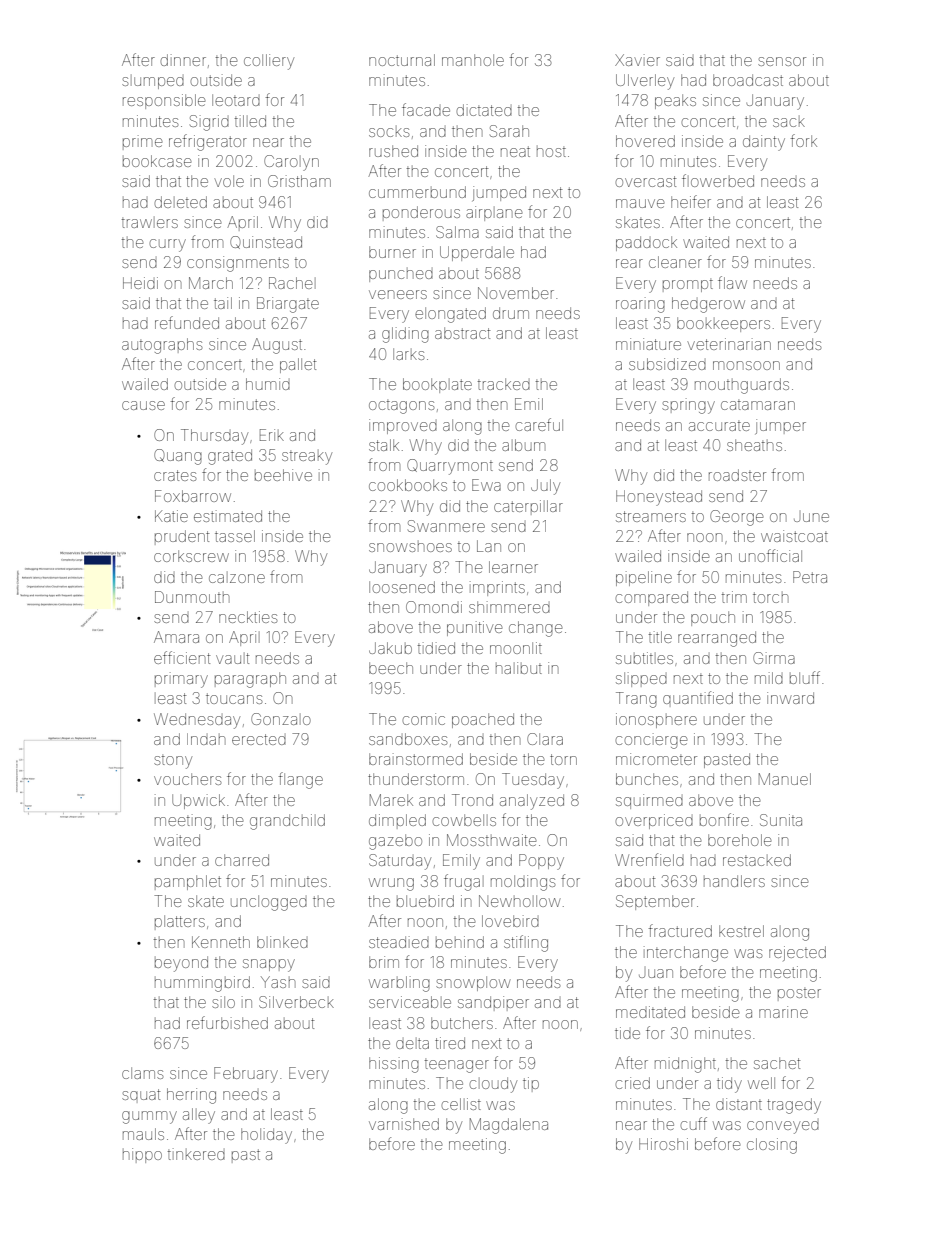  What do you see at coordinates (298, 365) in the screenshot?
I see `pallet` at bounding box center [298, 365].
